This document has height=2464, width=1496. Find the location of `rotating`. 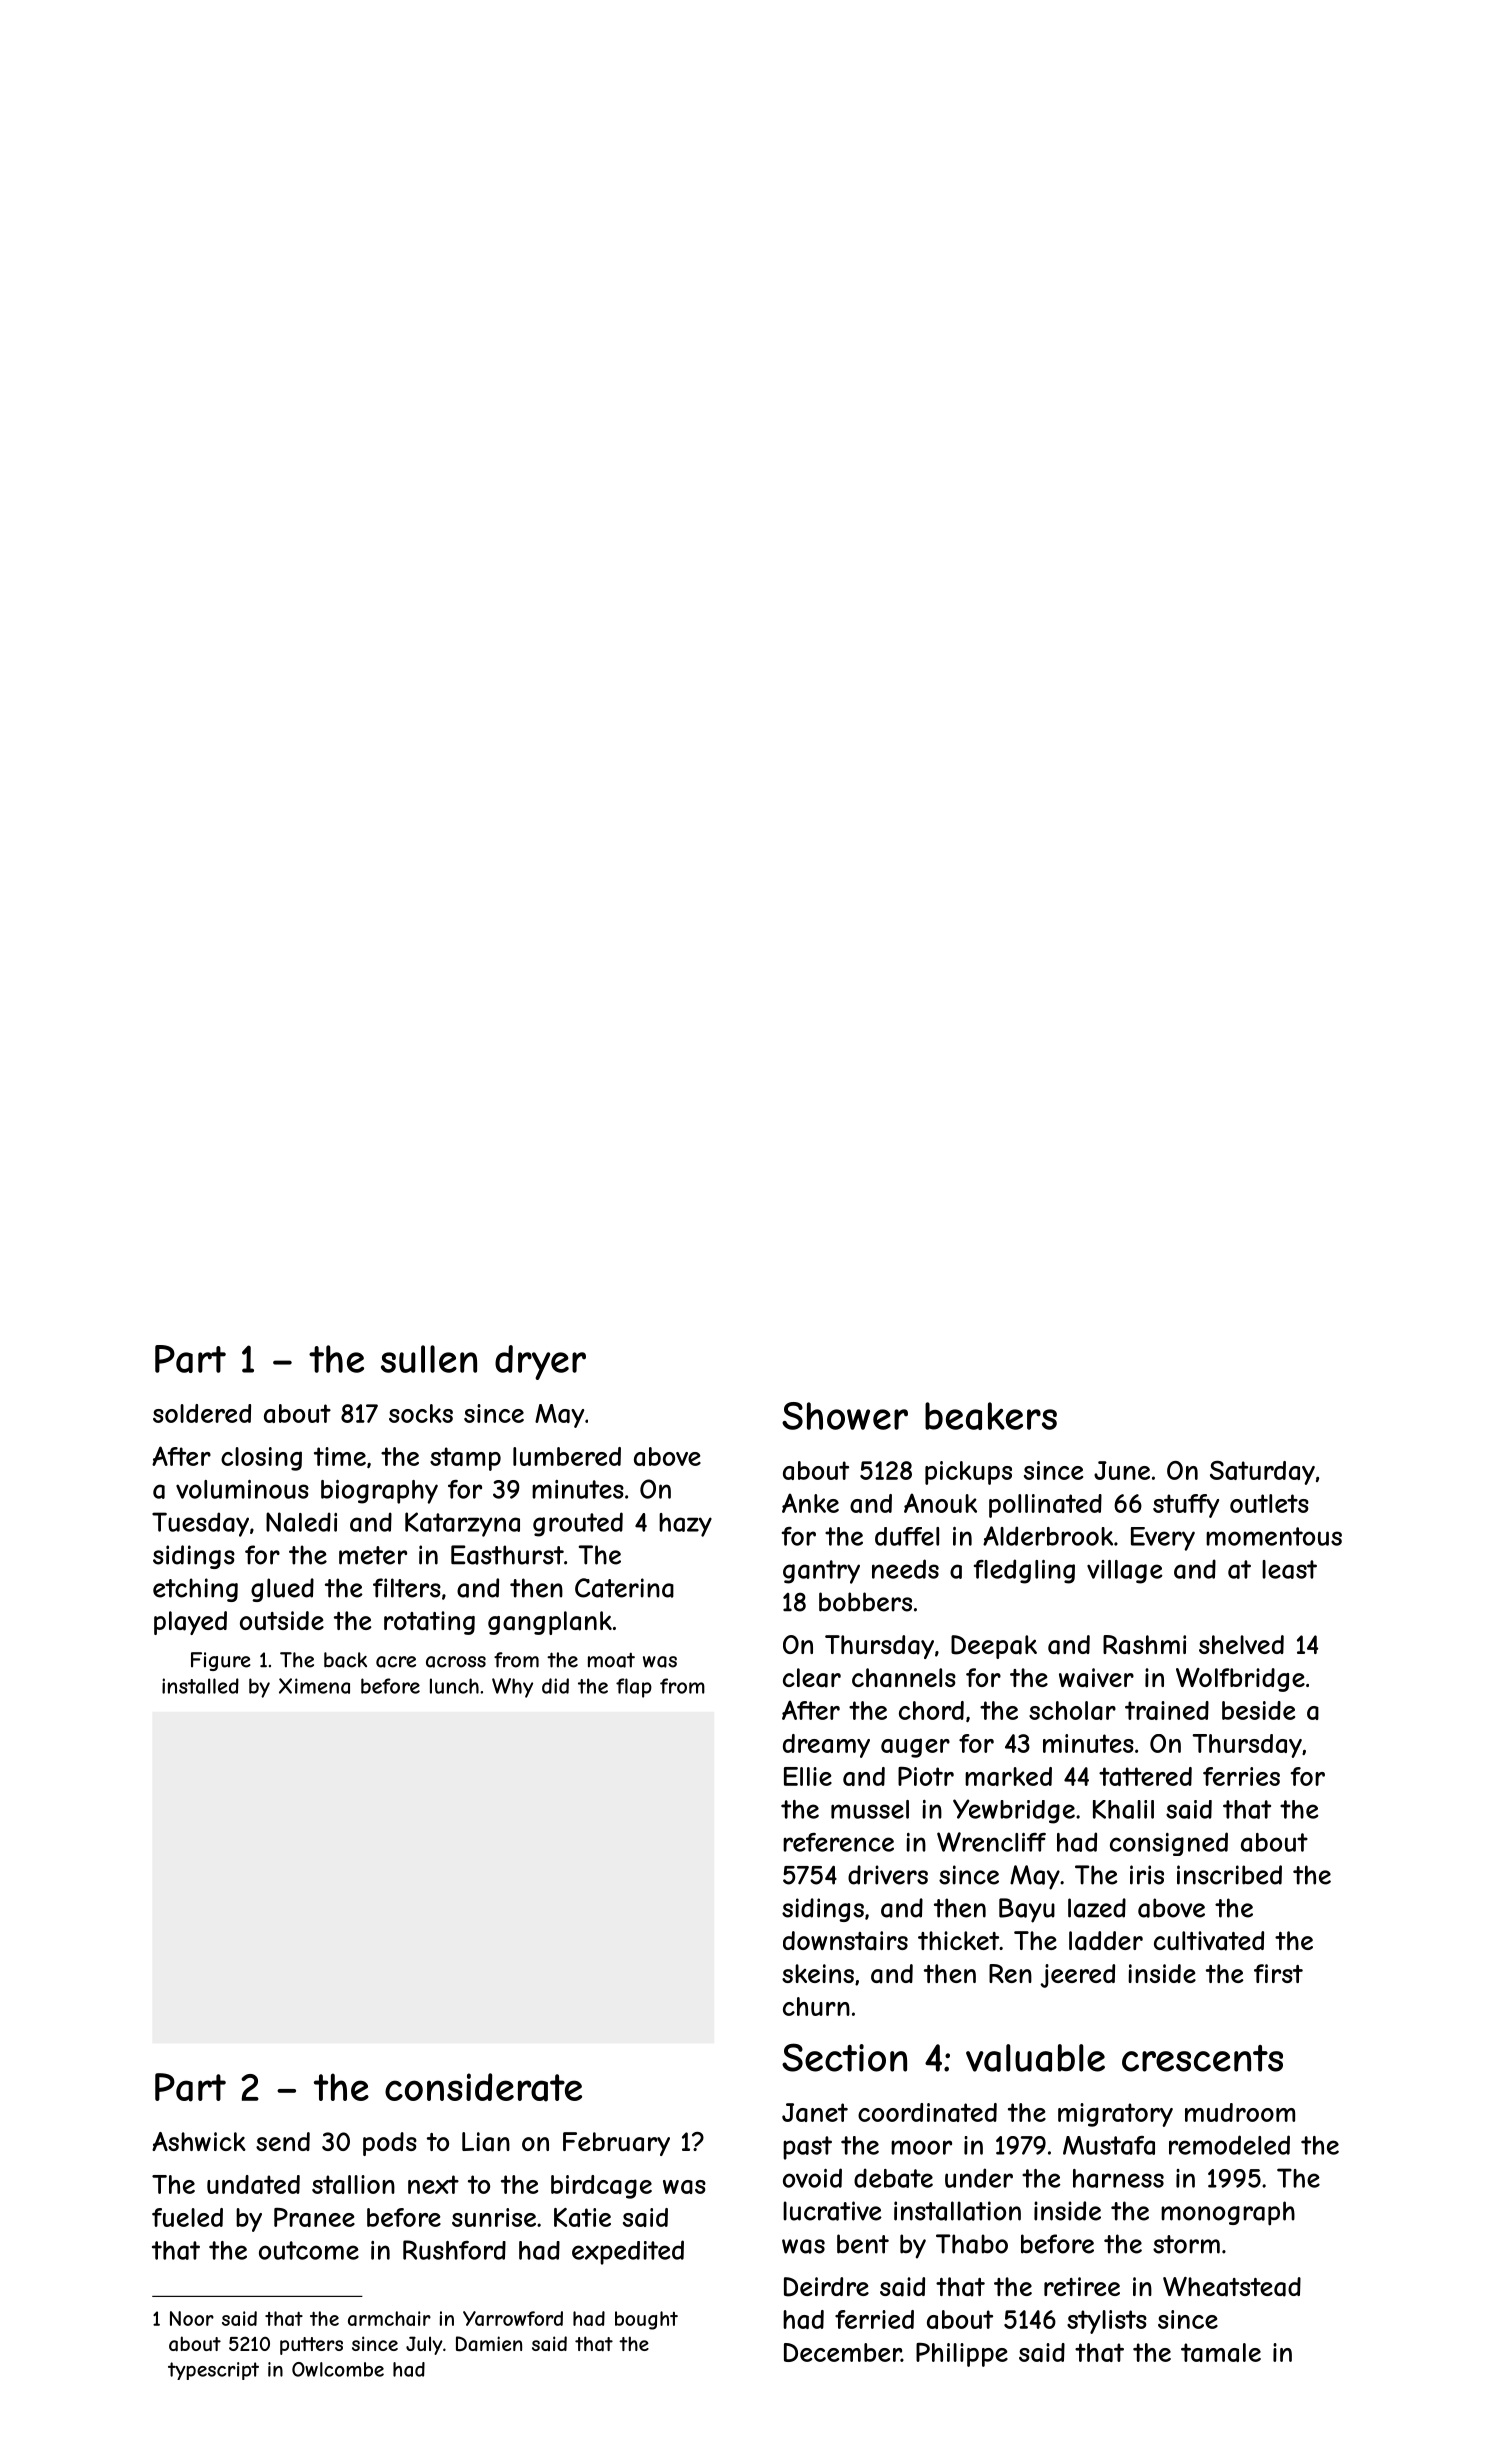

rotating is located at coordinates (429, 1623).
